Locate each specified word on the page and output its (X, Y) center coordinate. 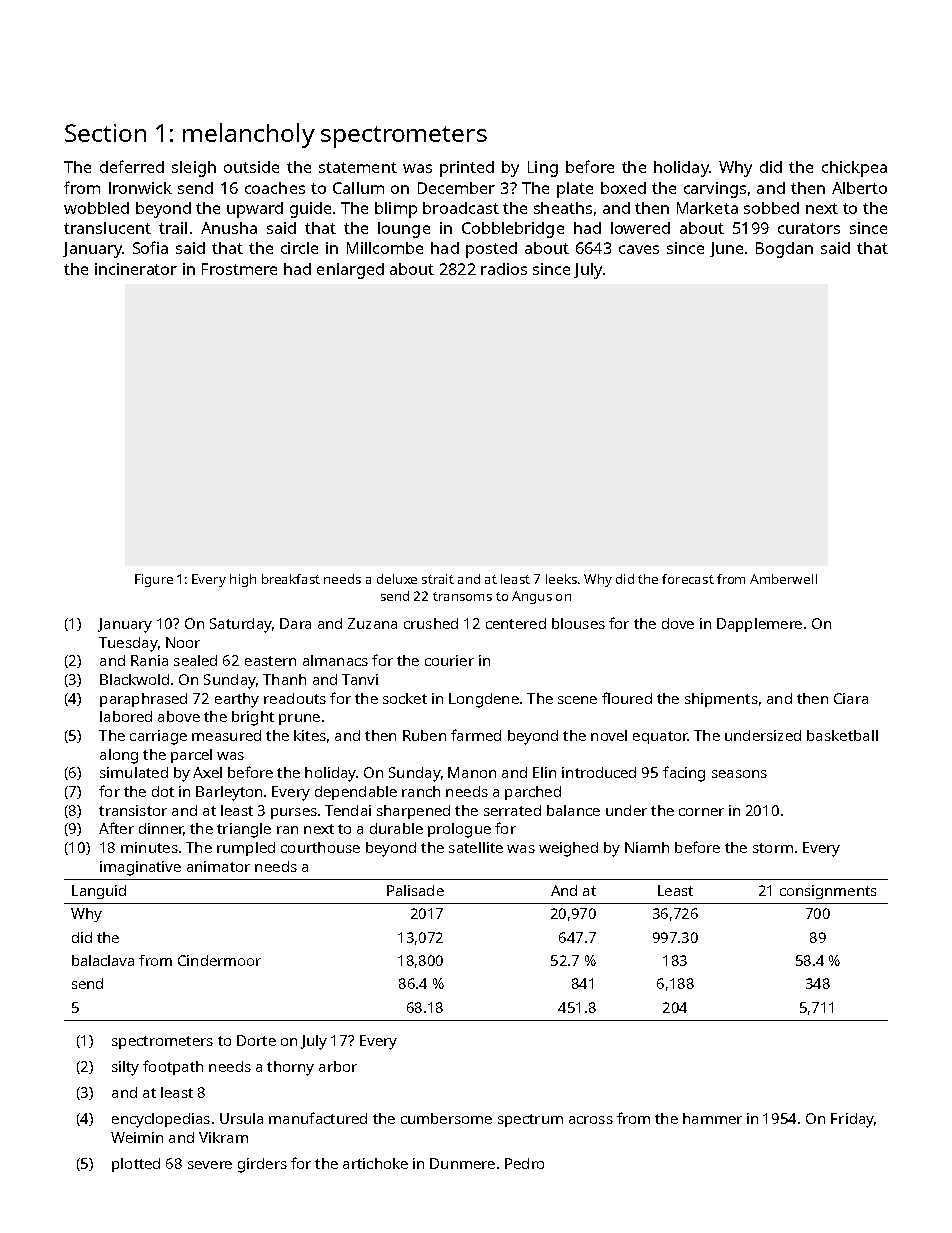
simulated (134, 772)
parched (533, 793)
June (726, 249)
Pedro (524, 1163)
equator (660, 737)
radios (504, 269)
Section (105, 133)
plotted (136, 1165)
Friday (852, 1120)
